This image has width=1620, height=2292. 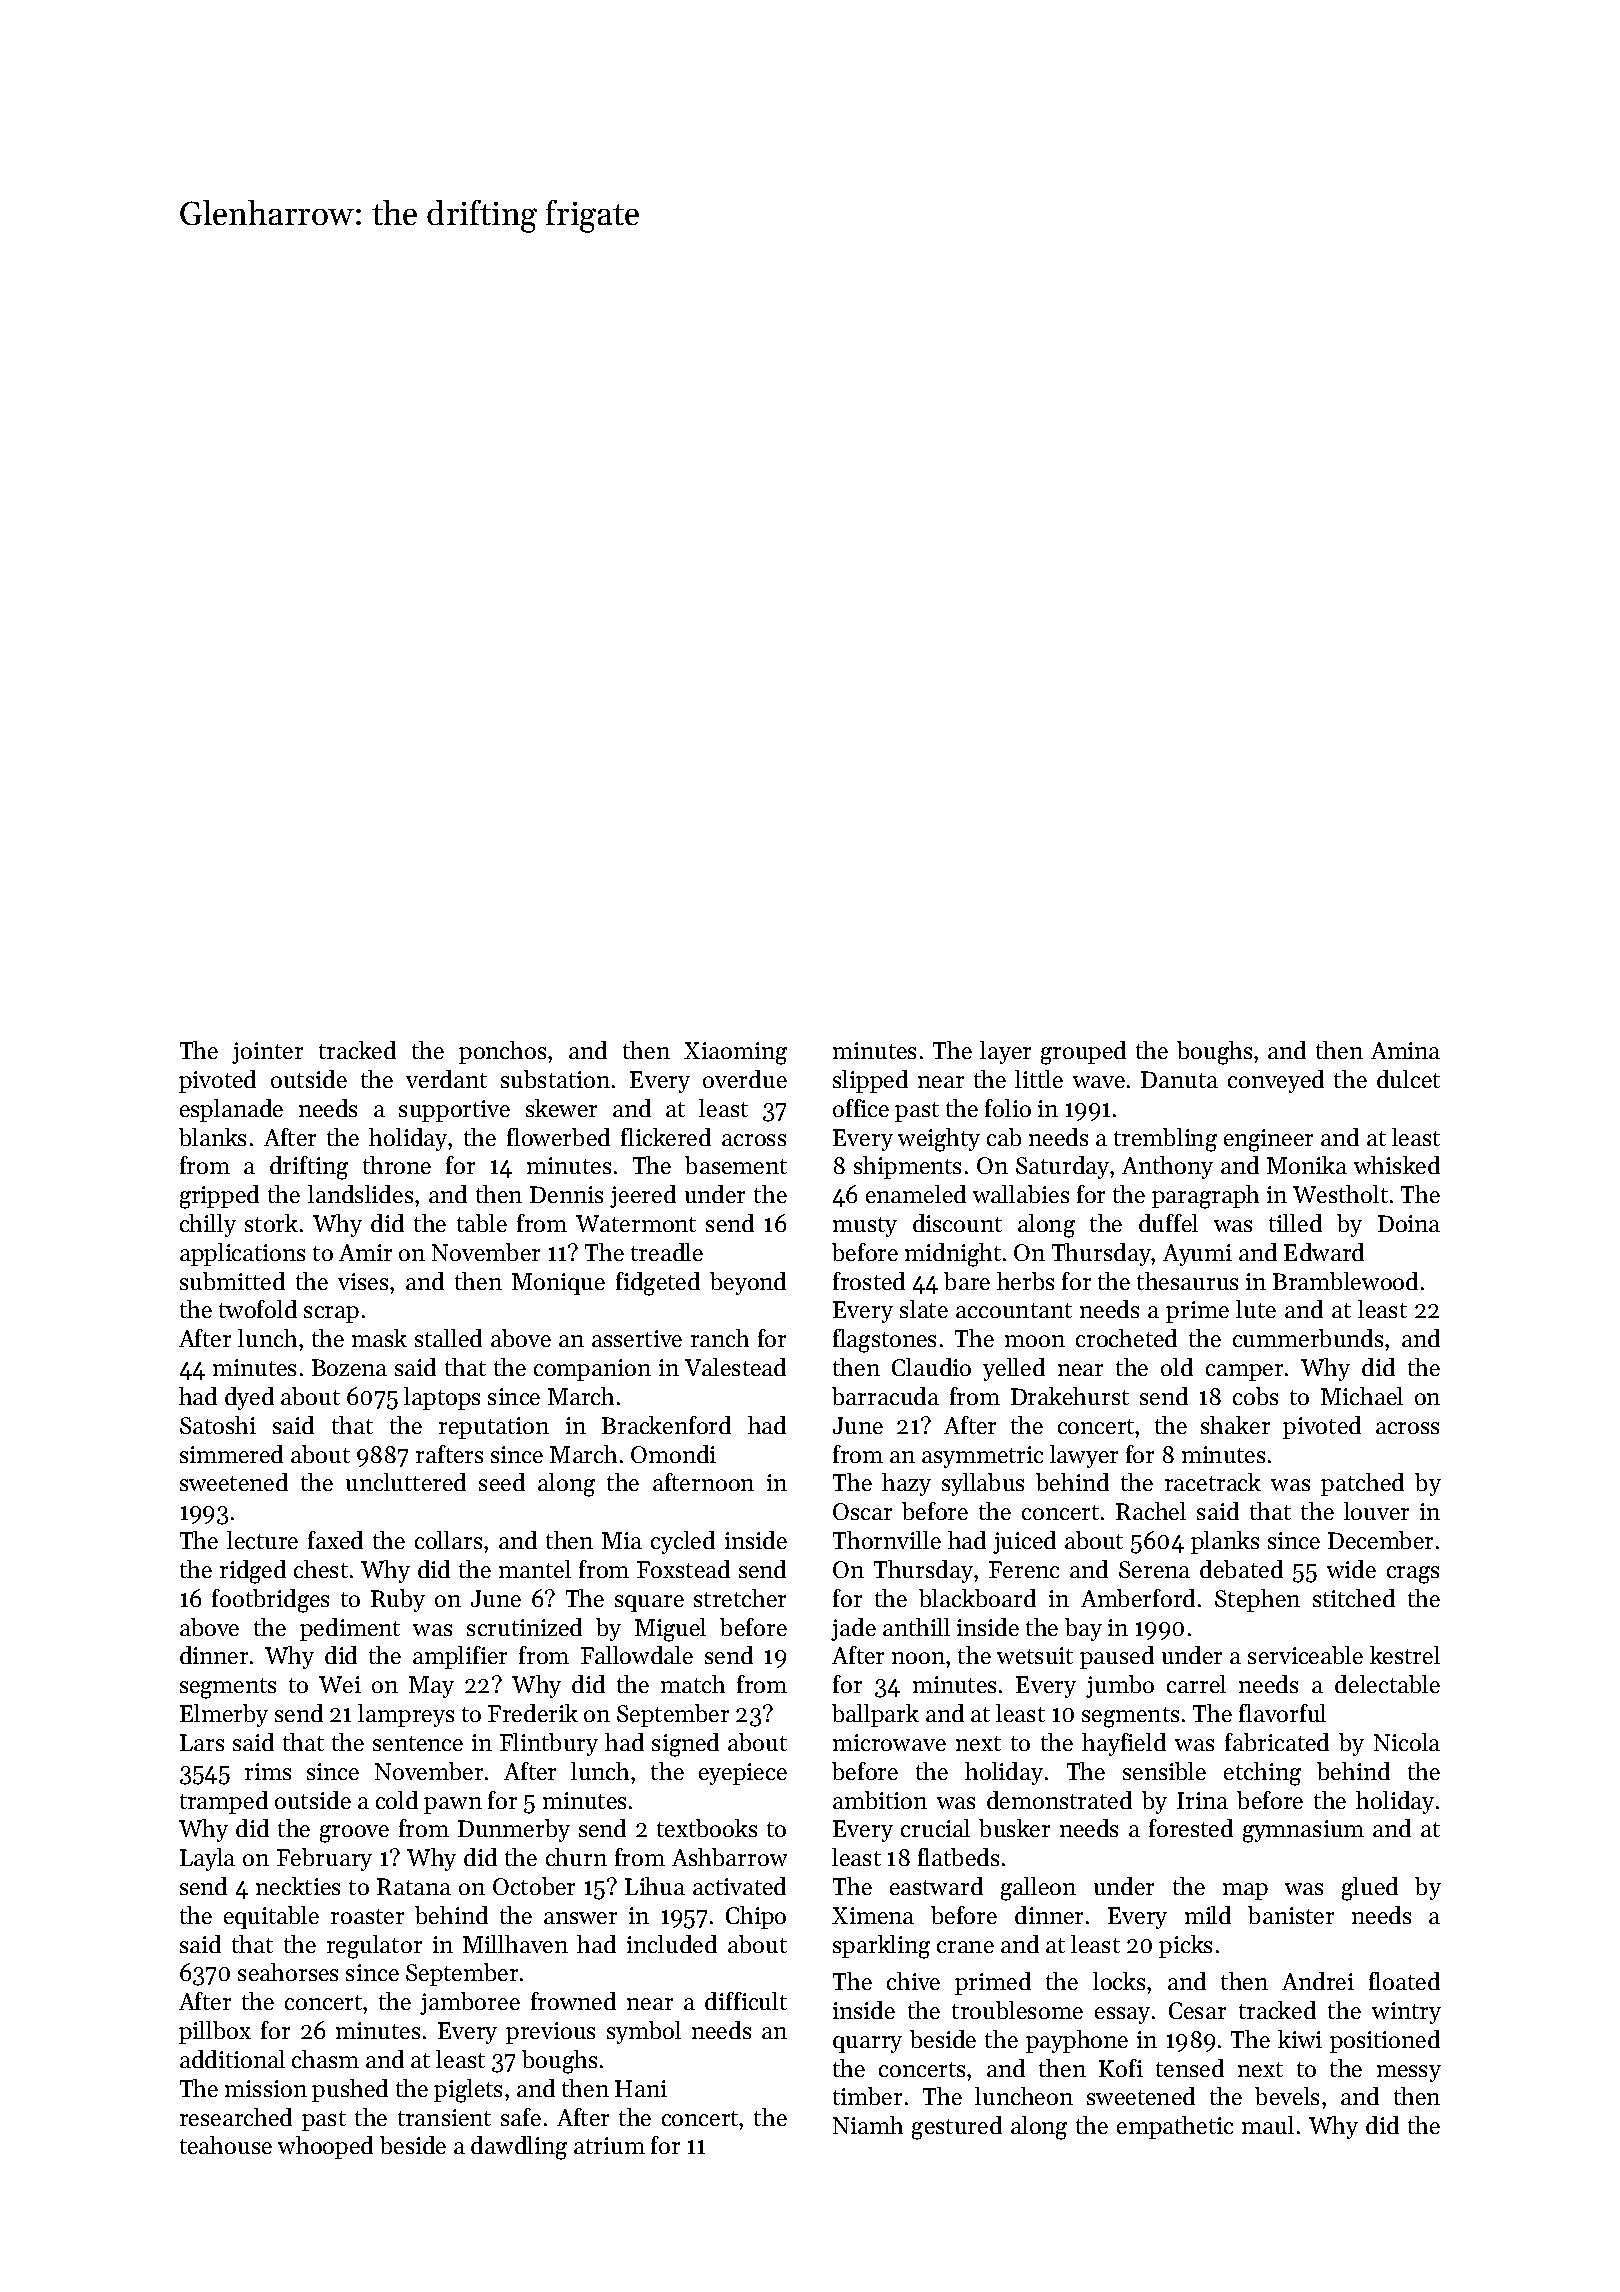 I want to click on jointer, so click(x=267, y=1053).
